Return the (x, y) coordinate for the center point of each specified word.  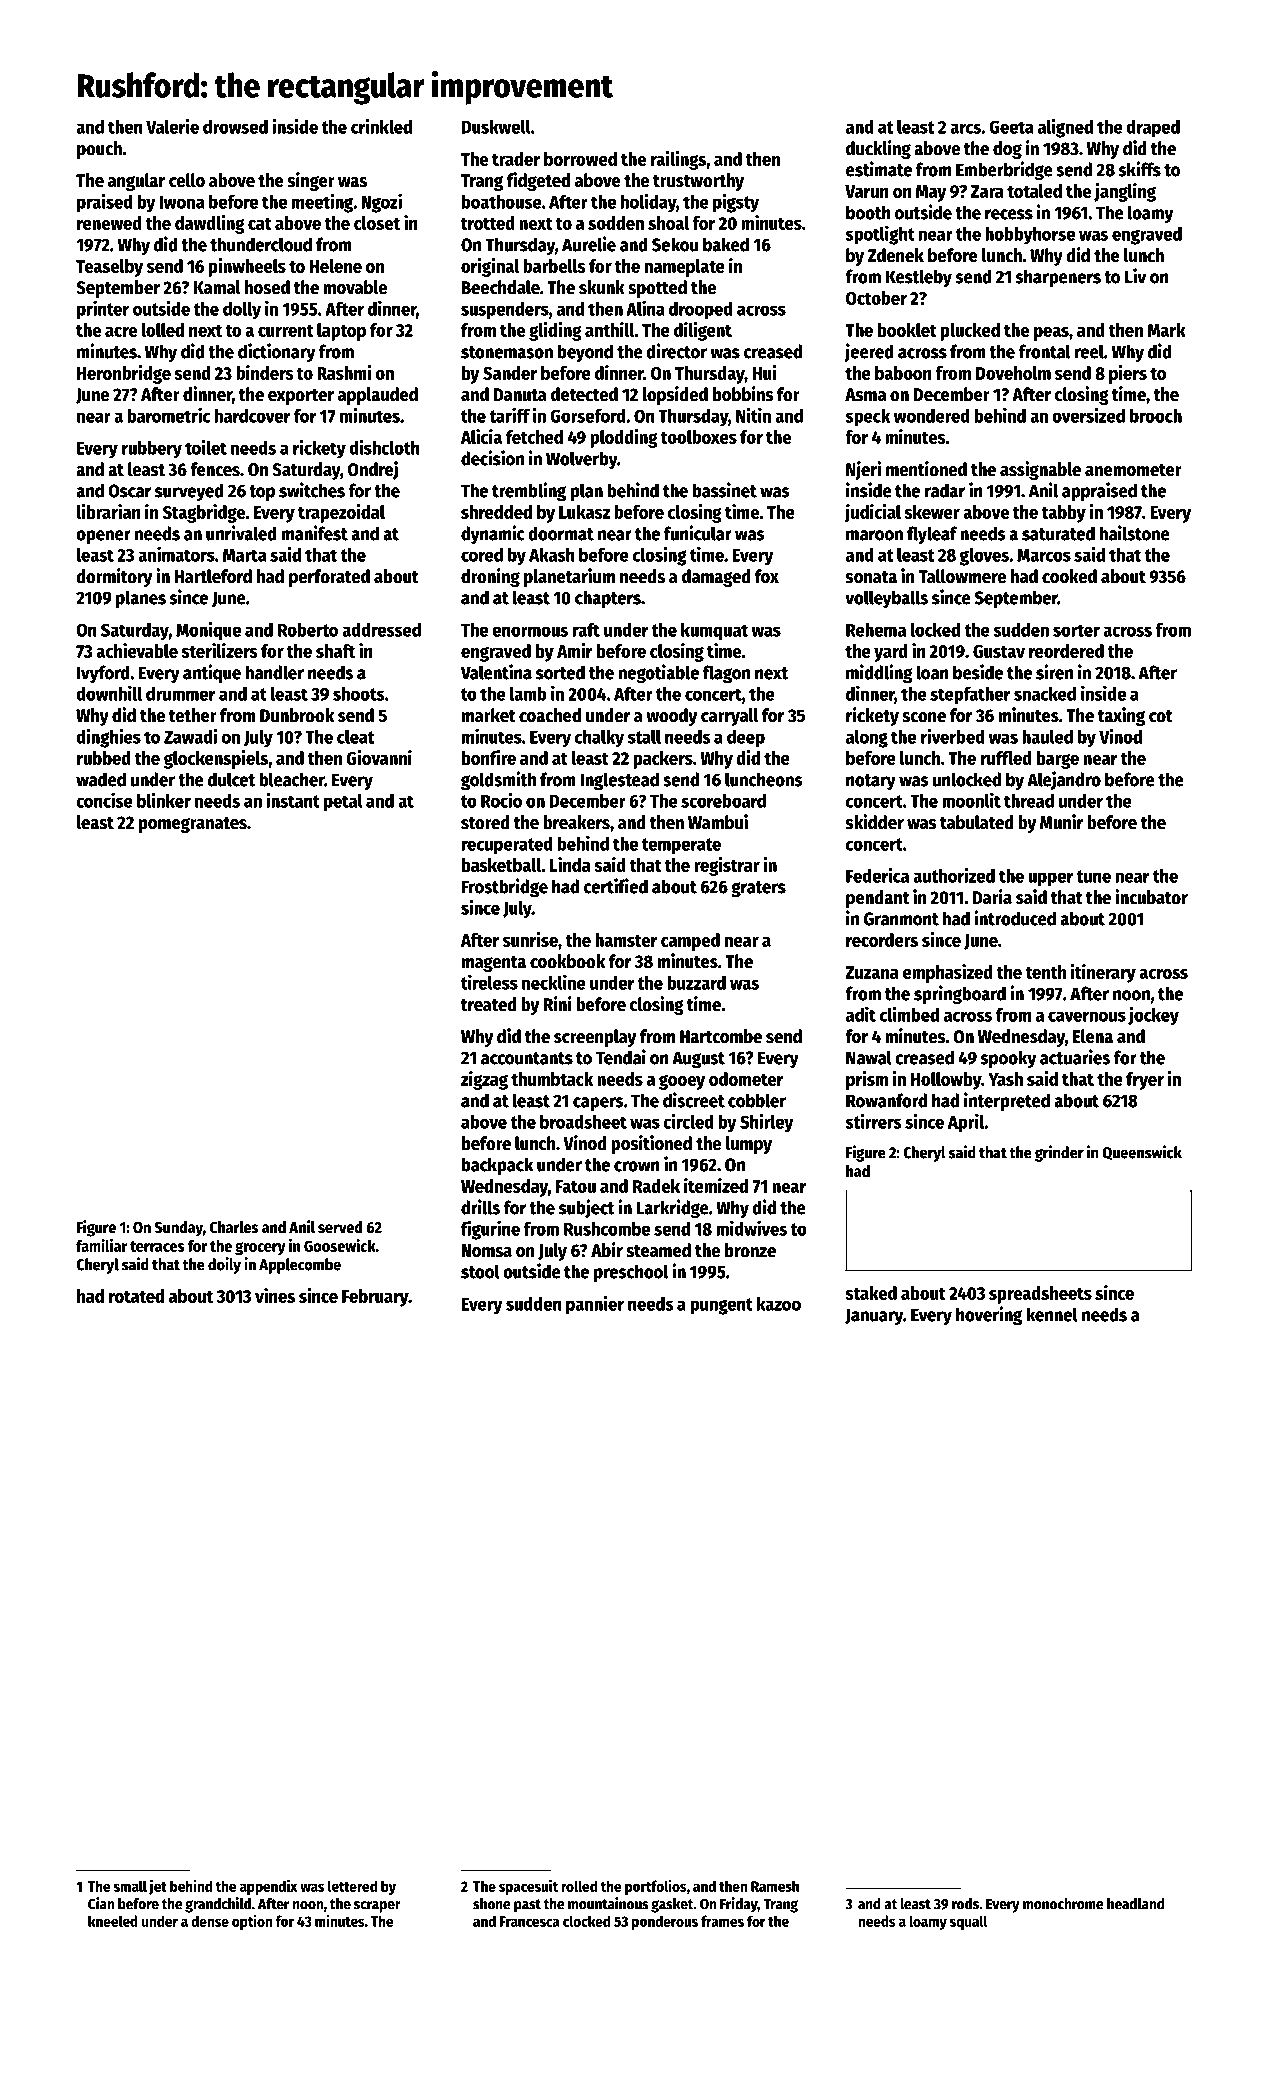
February (375, 1298)
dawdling (210, 224)
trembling (529, 492)
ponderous (665, 1922)
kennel (1052, 1314)
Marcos (1044, 555)
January (874, 1316)
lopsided (675, 395)
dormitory (114, 577)
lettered (352, 1886)
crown (637, 1166)
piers (1128, 374)
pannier (595, 1305)
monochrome (1063, 1904)
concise (104, 800)
